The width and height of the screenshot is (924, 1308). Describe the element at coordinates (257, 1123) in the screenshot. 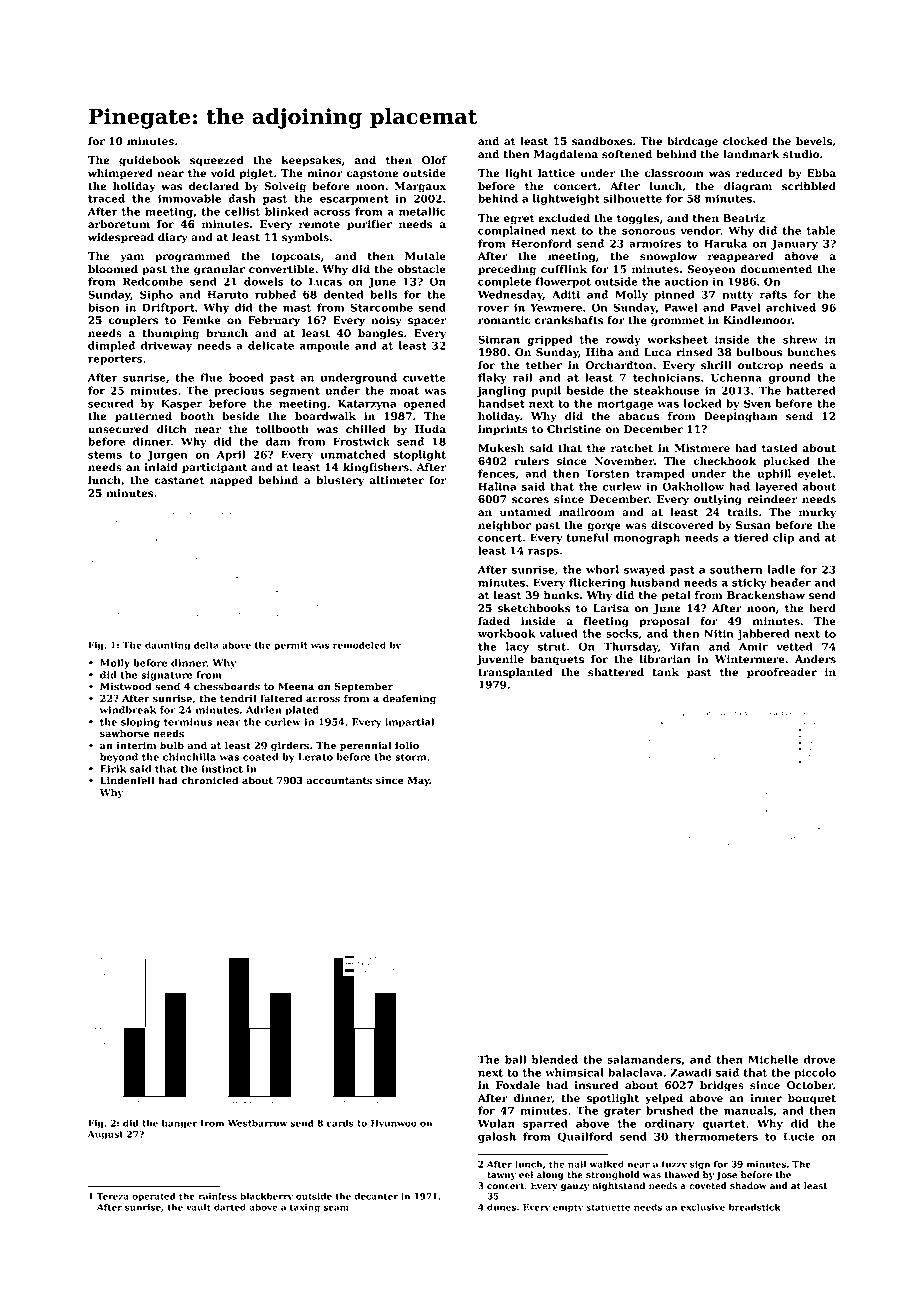

I see `Westbarrow` at that location.
